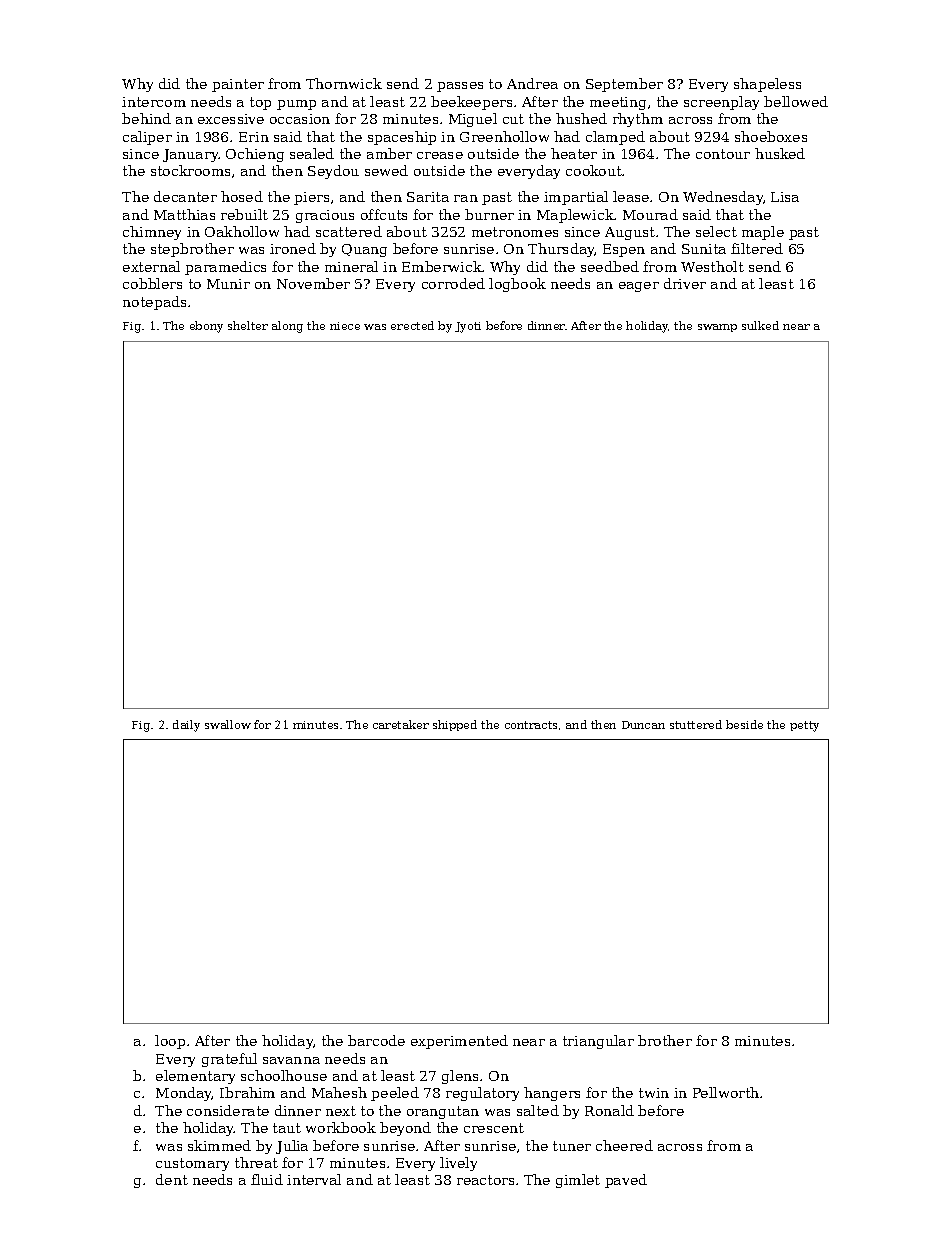 The image size is (952, 1233). What do you see at coordinates (455, 725) in the screenshot?
I see `shipped` at bounding box center [455, 725].
